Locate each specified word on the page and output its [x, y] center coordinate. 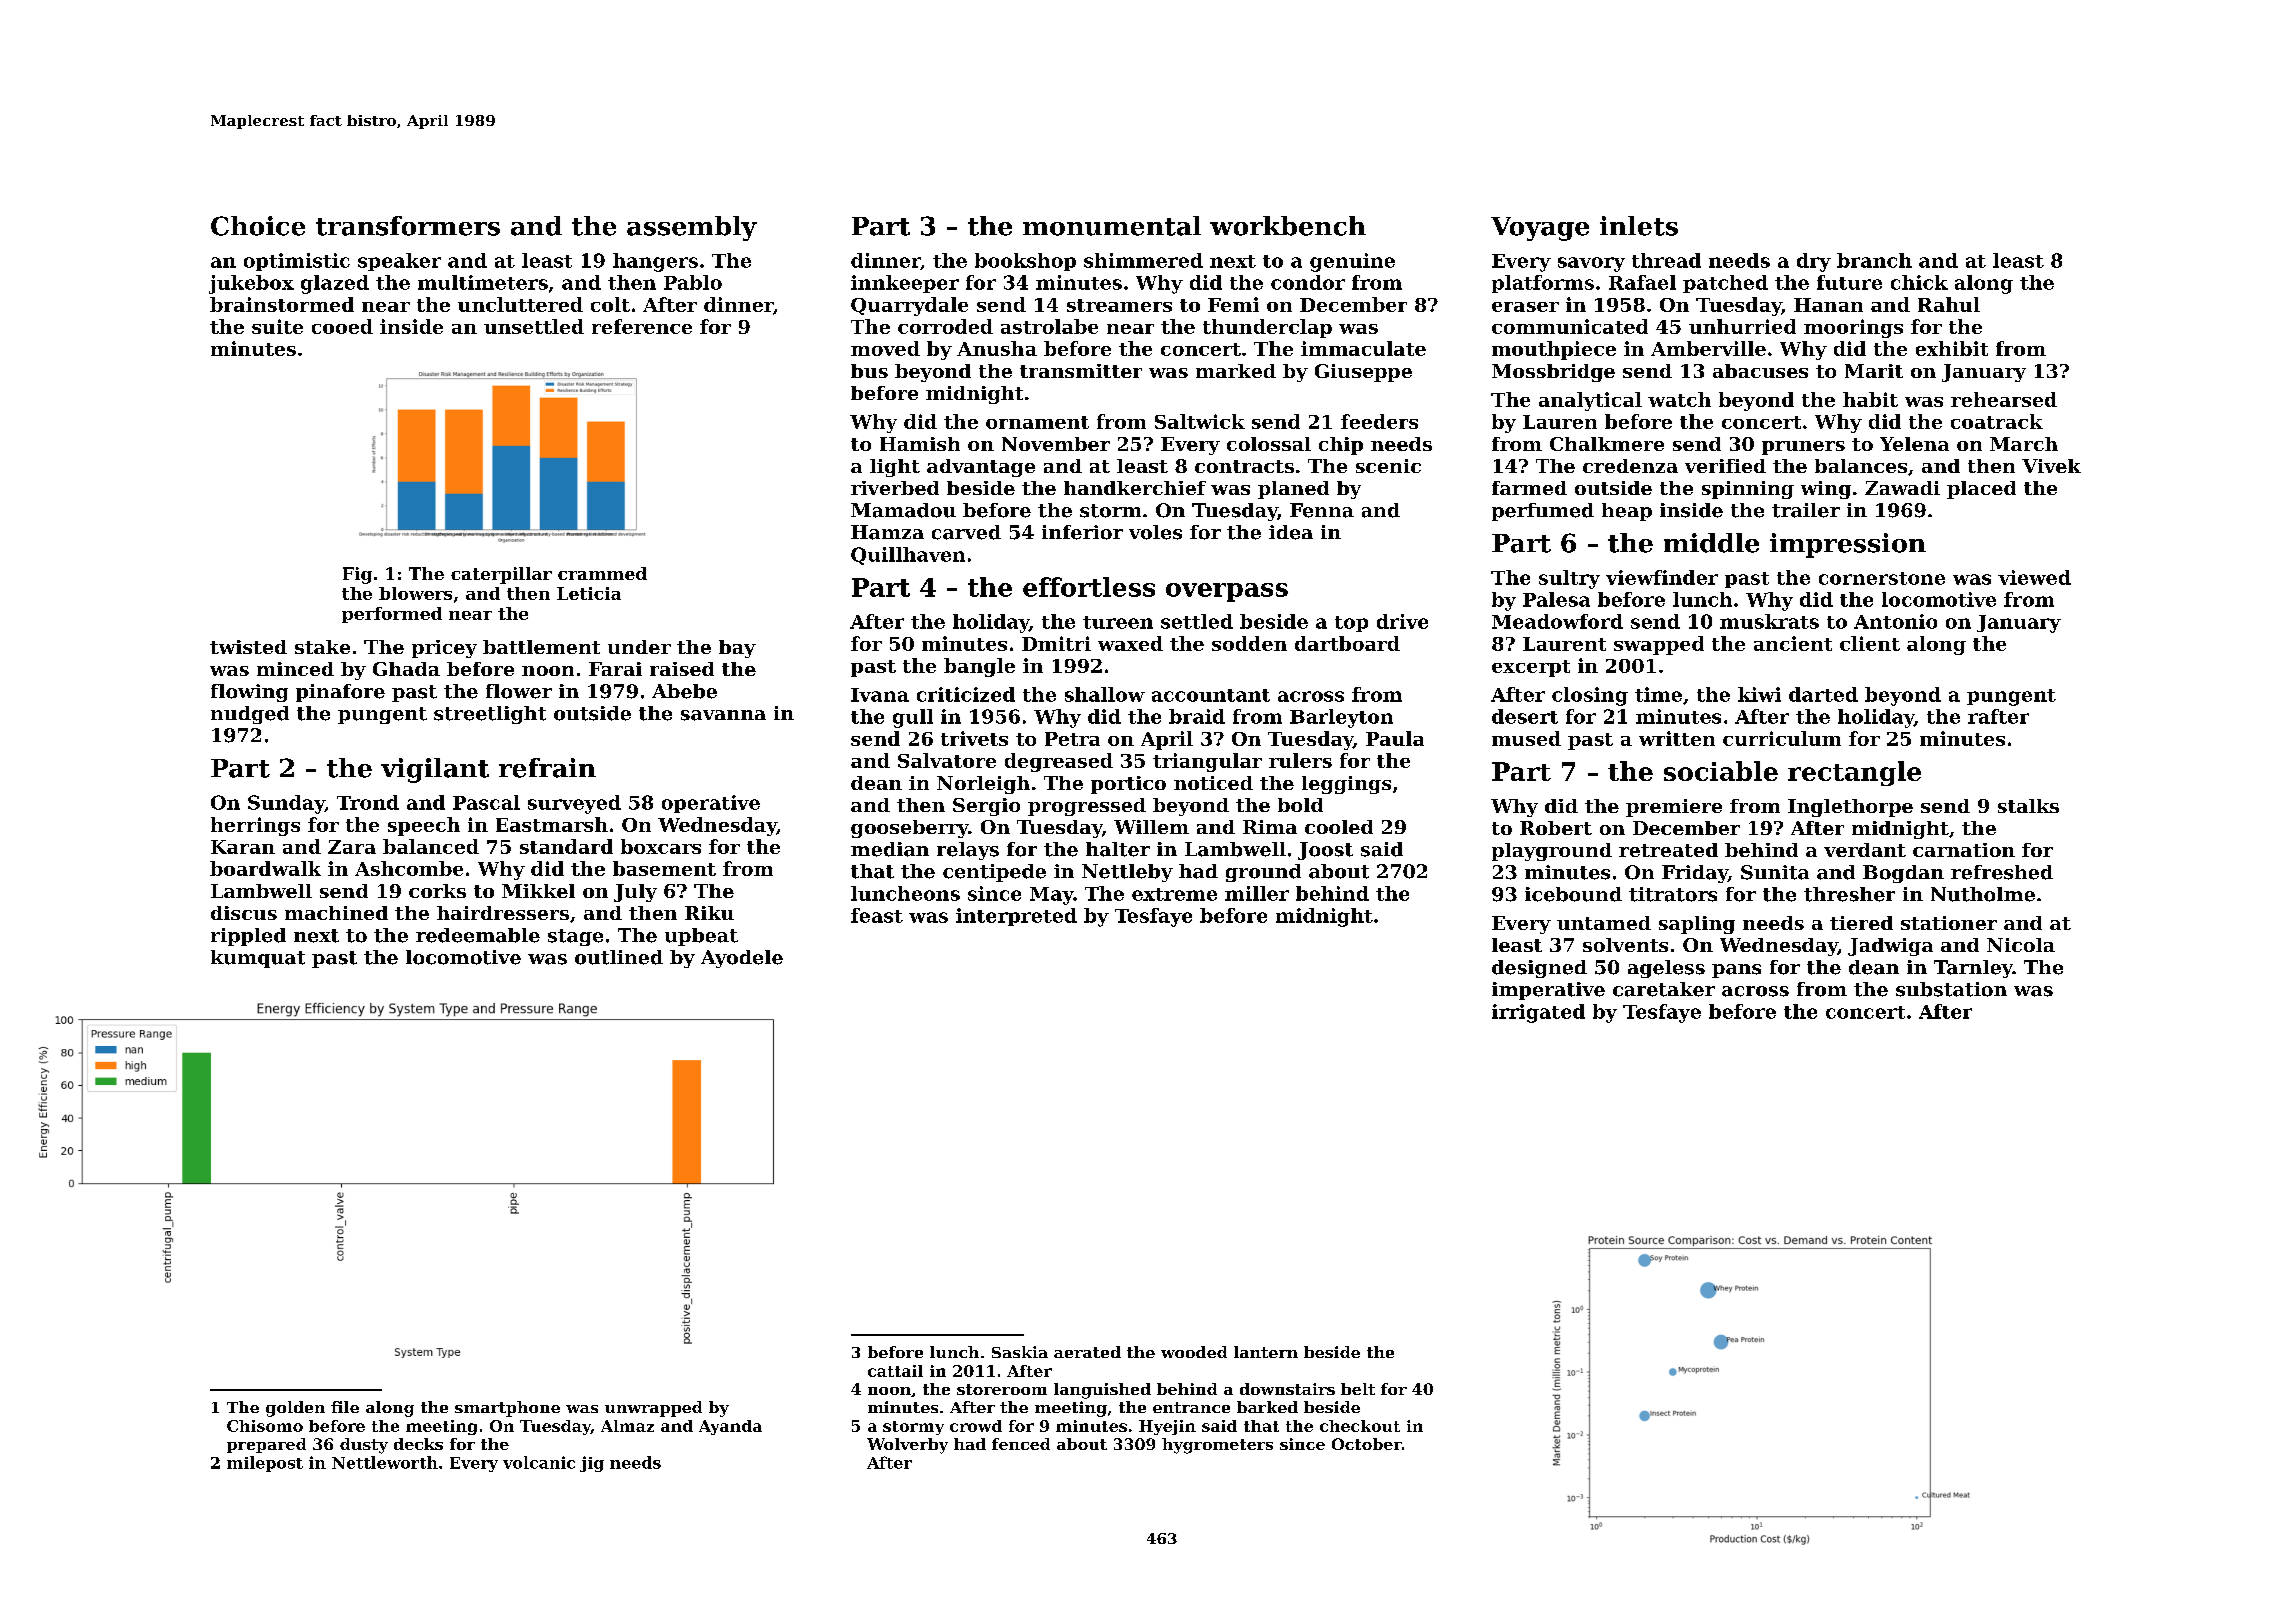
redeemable [478, 935]
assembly [692, 228]
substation [1951, 989]
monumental [1112, 226]
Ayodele [742, 959]
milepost [265, 1464]
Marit [1874, 371]
